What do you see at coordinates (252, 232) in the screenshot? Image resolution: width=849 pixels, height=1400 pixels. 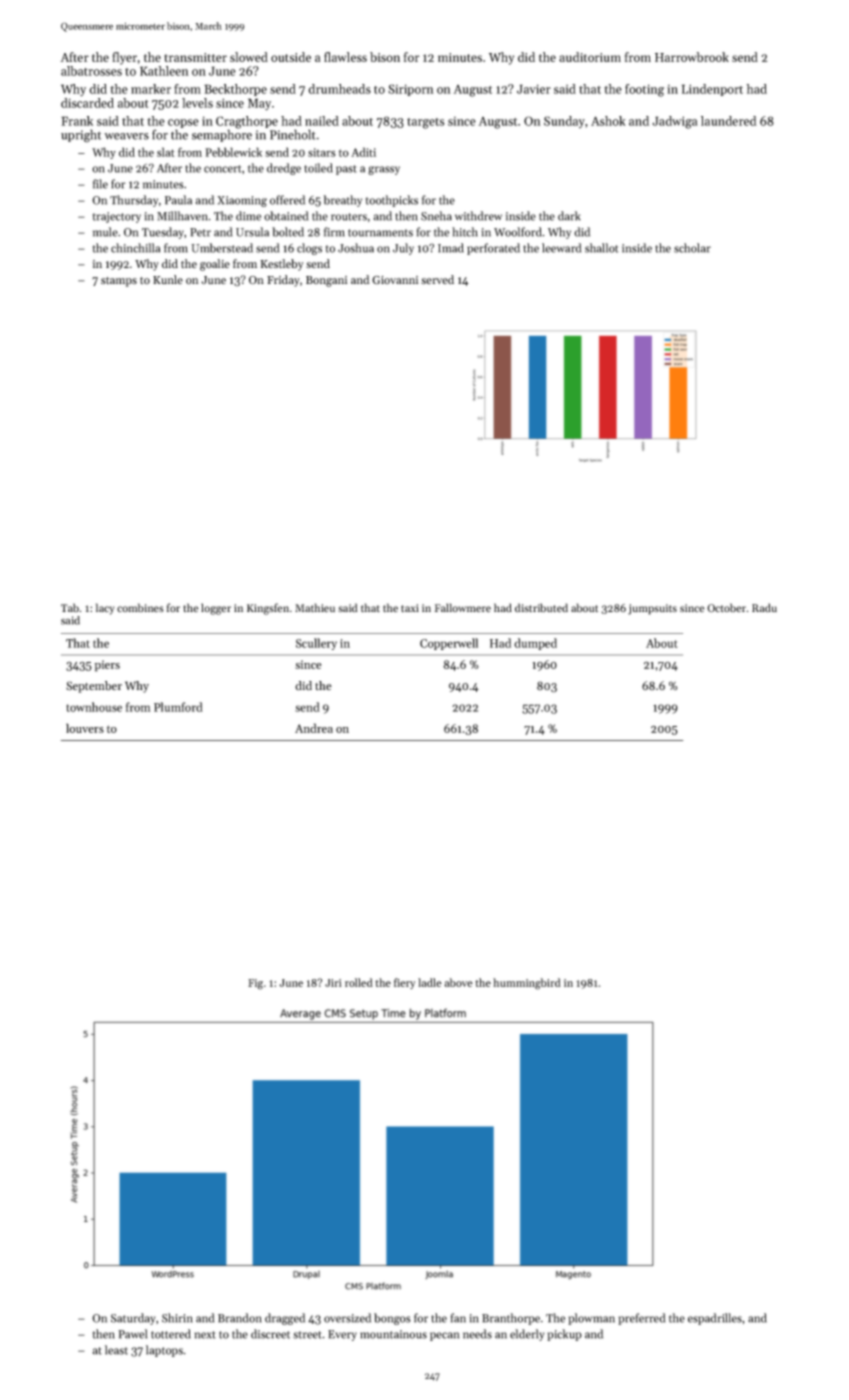 I see `Ursula` at bounding box center [252, 232].
